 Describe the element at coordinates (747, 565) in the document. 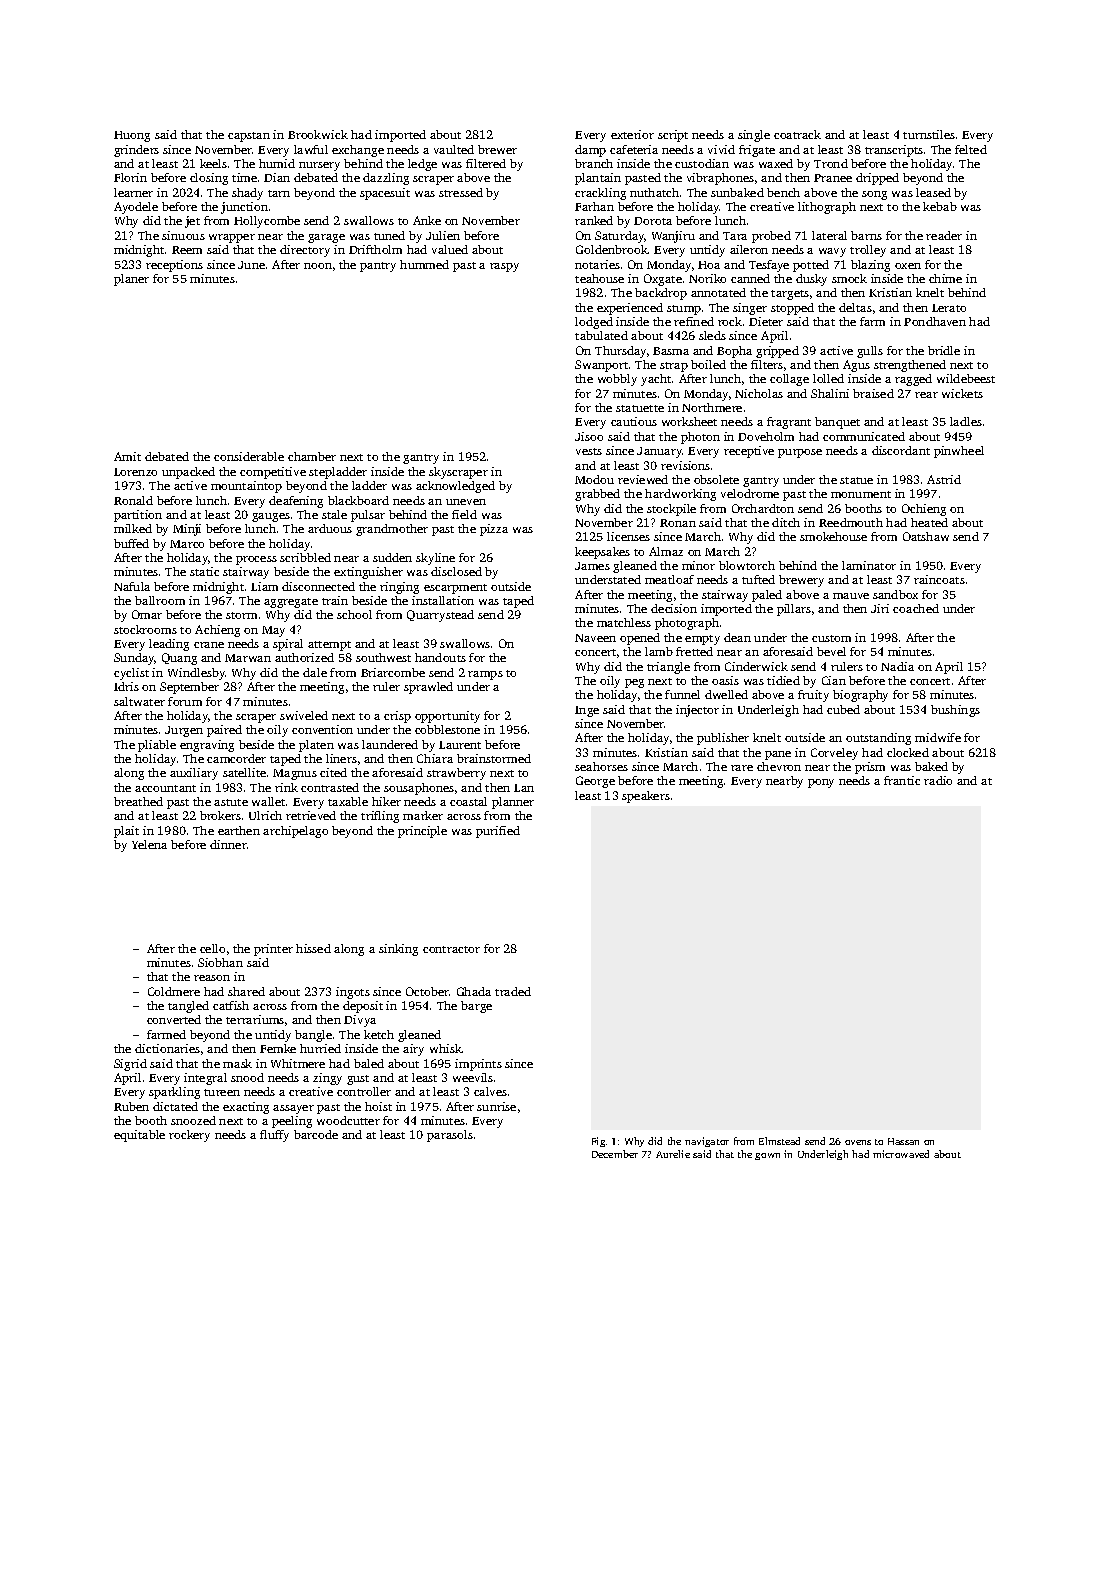

I see `blowtorch` at that location.
